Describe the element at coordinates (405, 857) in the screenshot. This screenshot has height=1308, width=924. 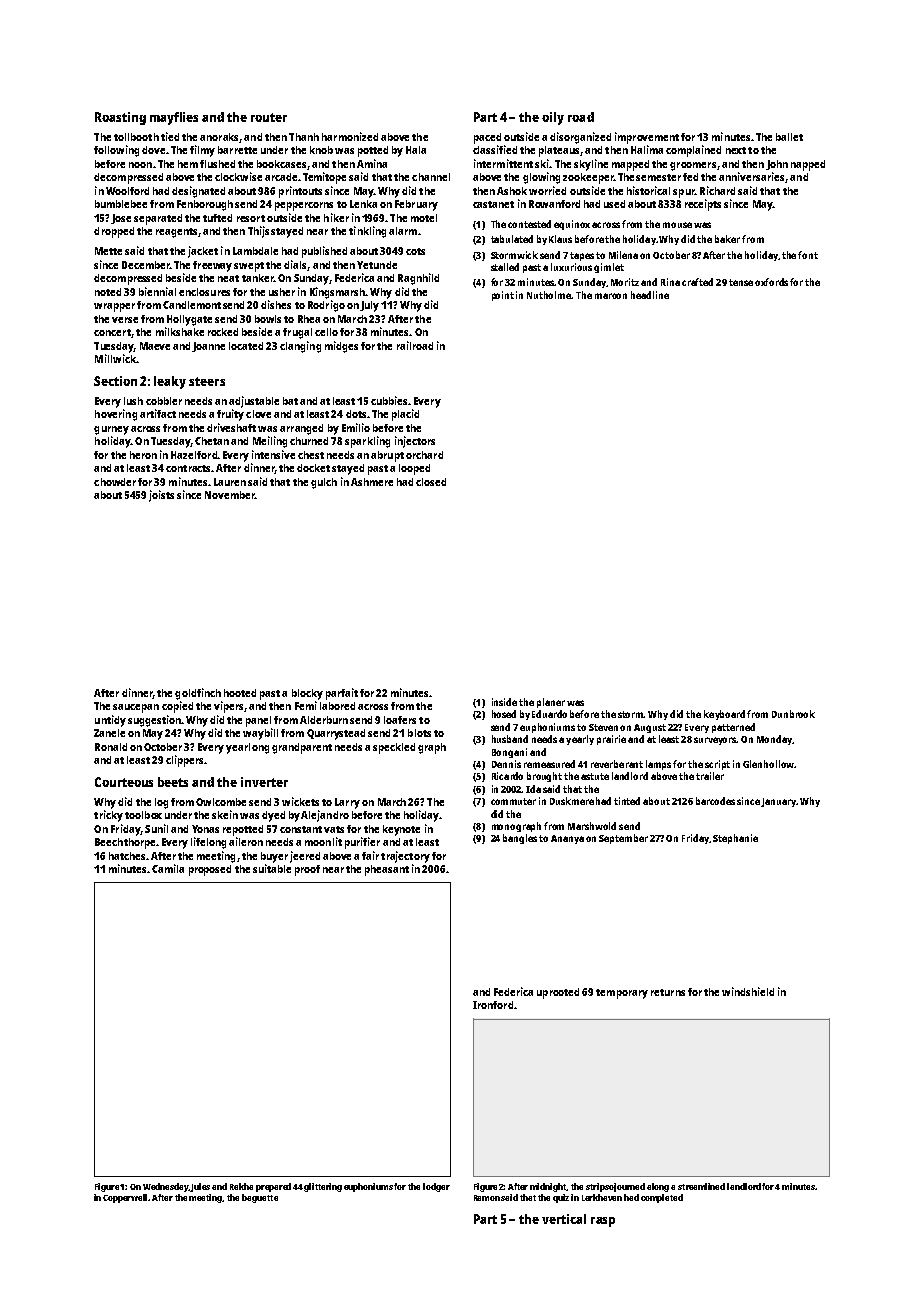
I see `trajectory` at that location.
